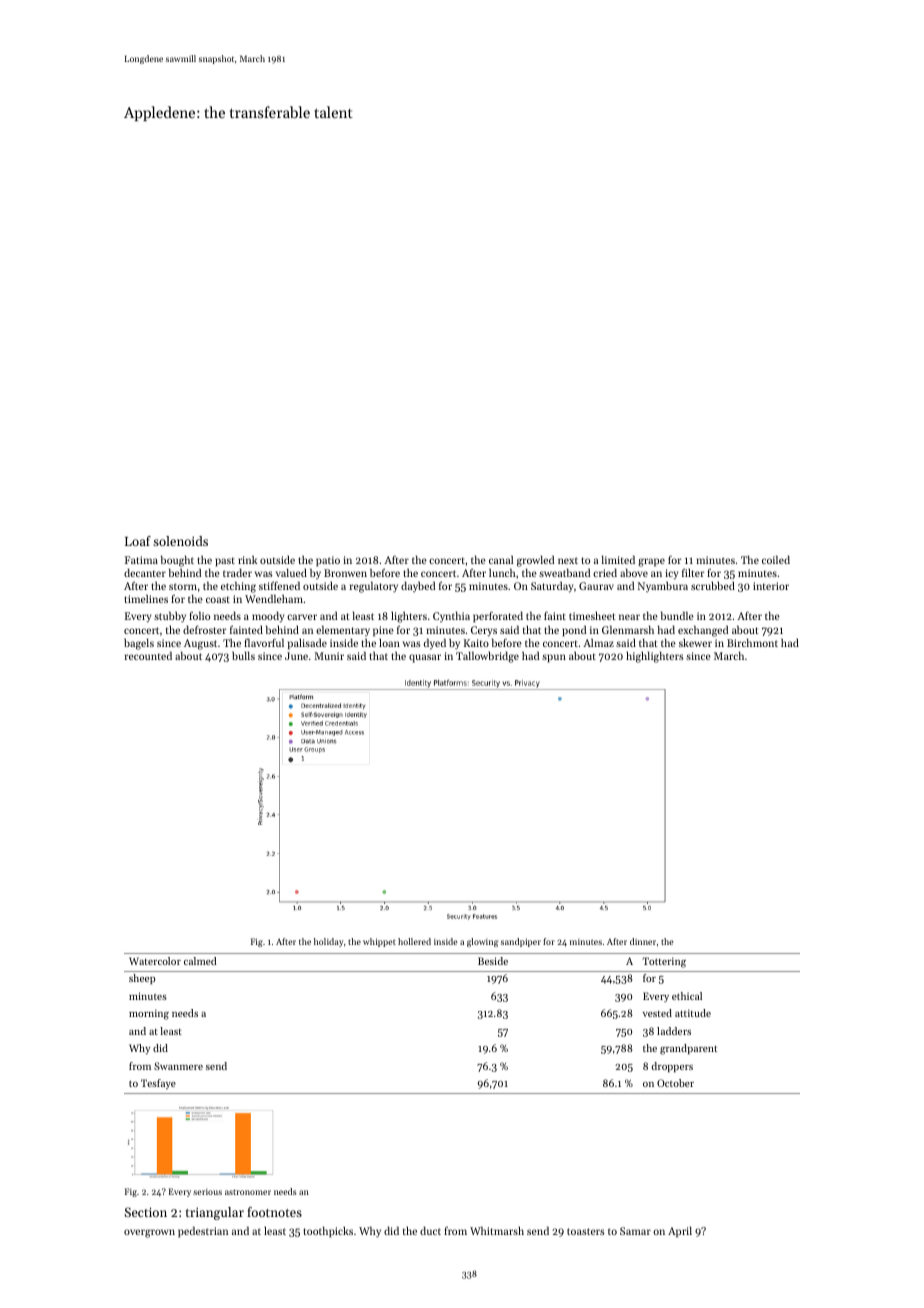 This screenshot has height=1308, width=924. I want to click on Birchmont, so click(752, 642).
